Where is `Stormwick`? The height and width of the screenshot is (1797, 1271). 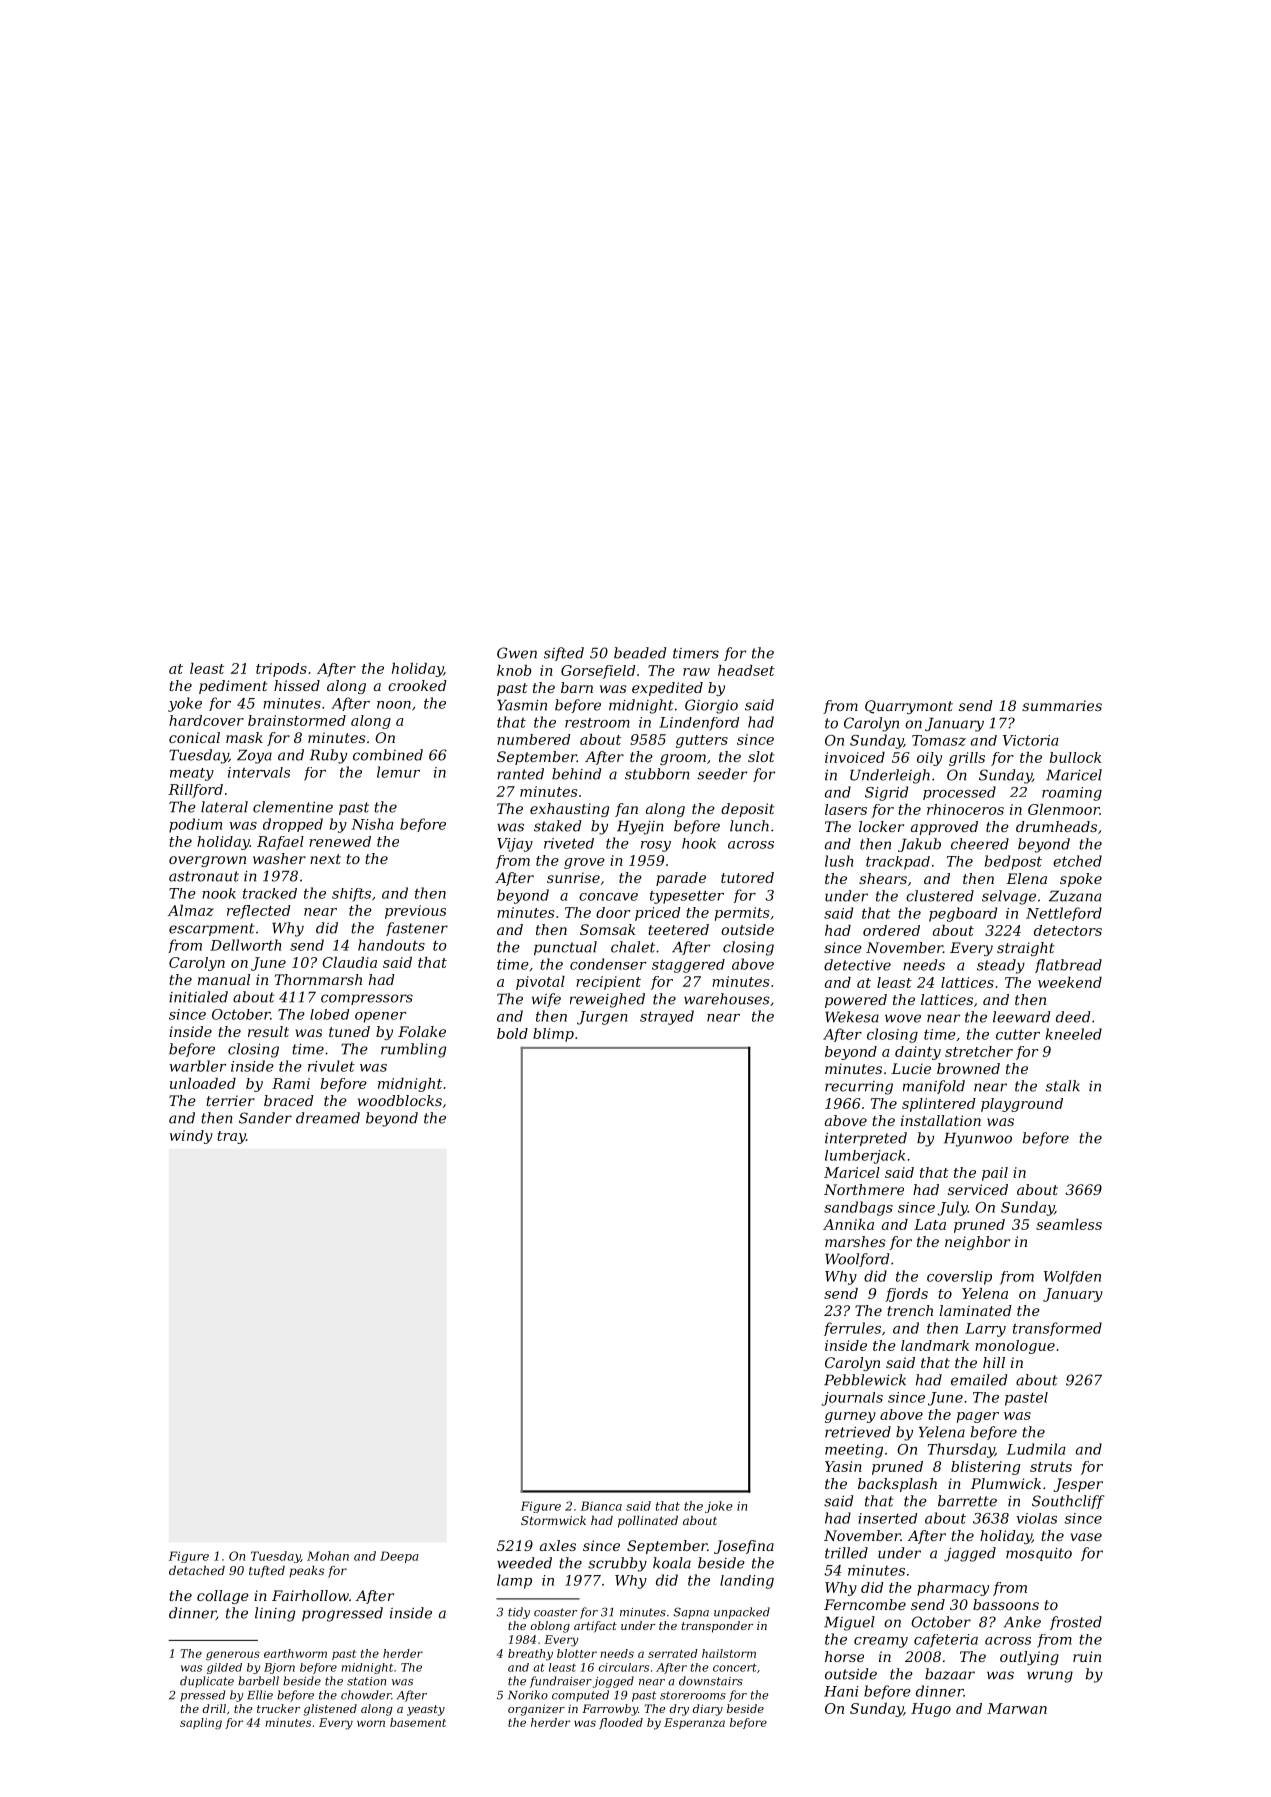
Stormwick is located at coordinates (553, 1520).
